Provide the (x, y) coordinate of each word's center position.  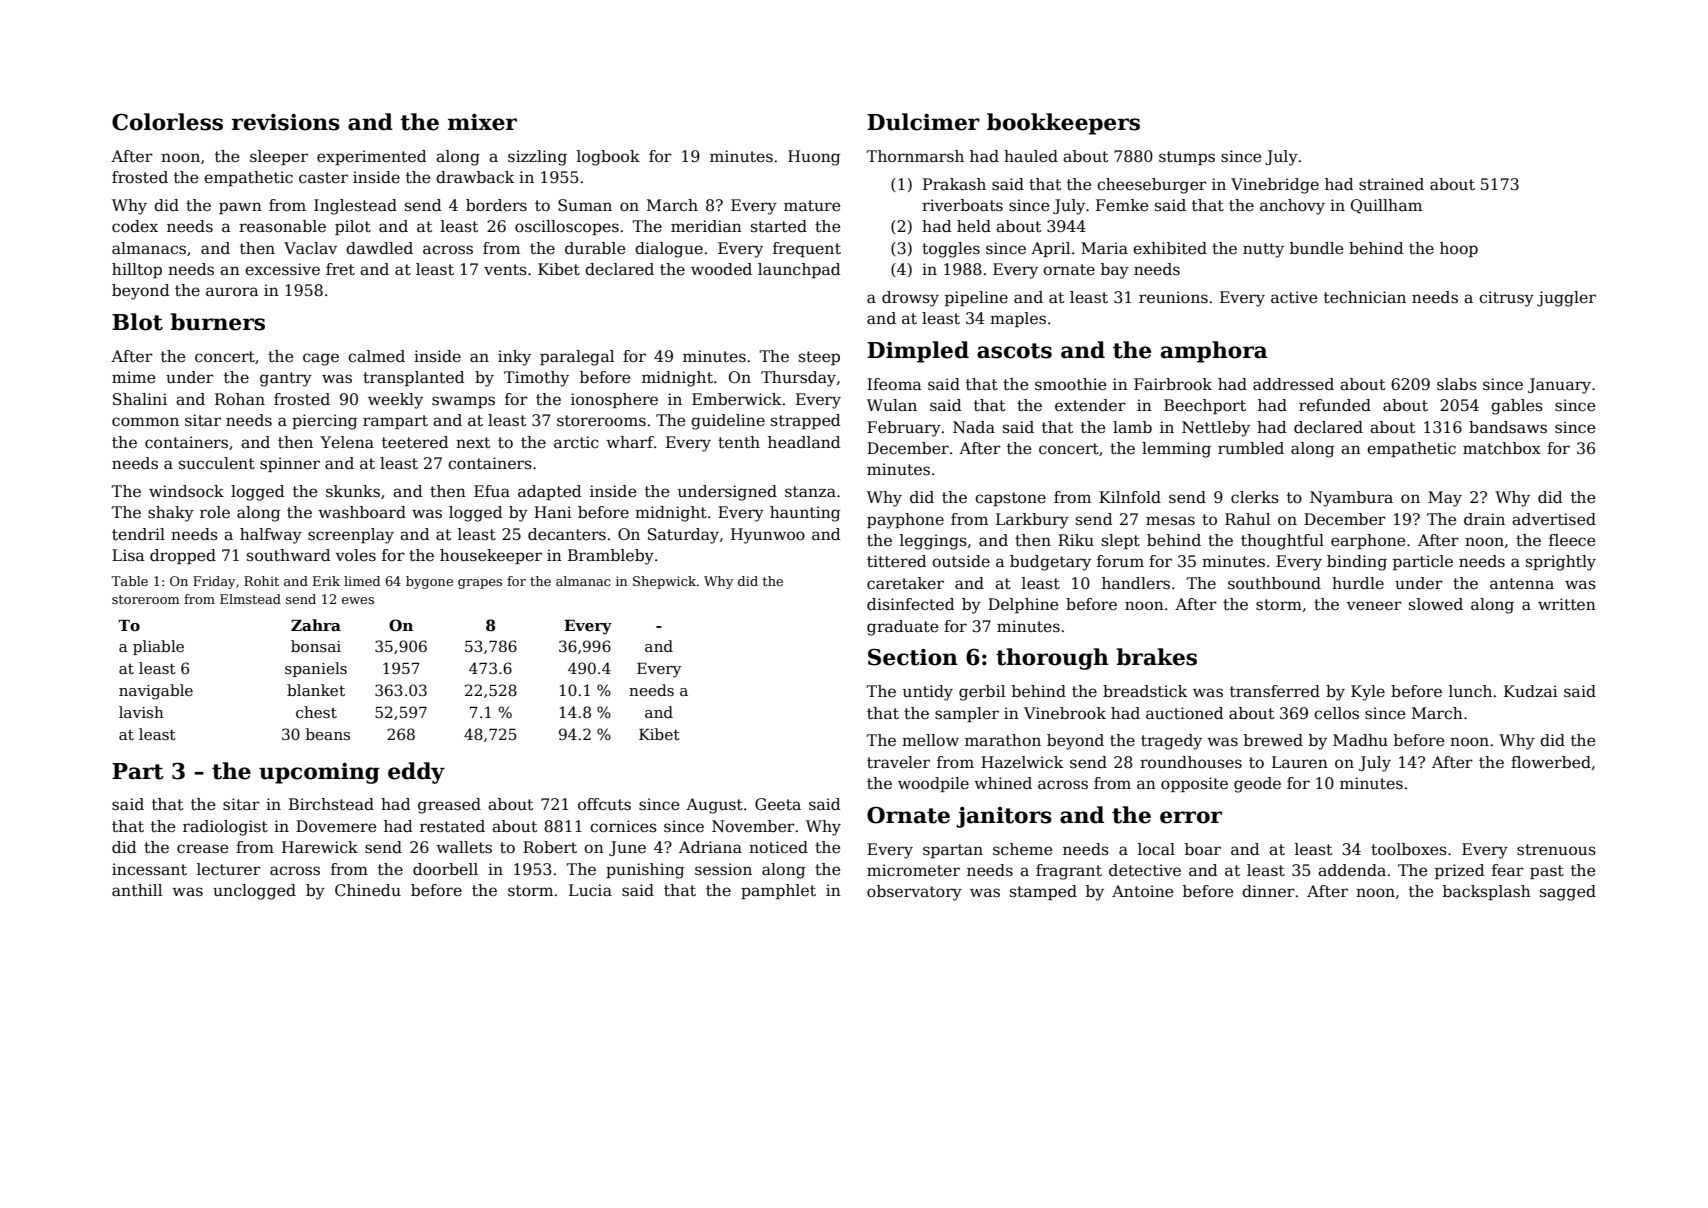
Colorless (167, 122)
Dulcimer (923, 122)
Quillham (1386, 206)
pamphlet (778, 891)
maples (1018, 319)
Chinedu (368, 890)
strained (1391, 184)
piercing (324, 422)
